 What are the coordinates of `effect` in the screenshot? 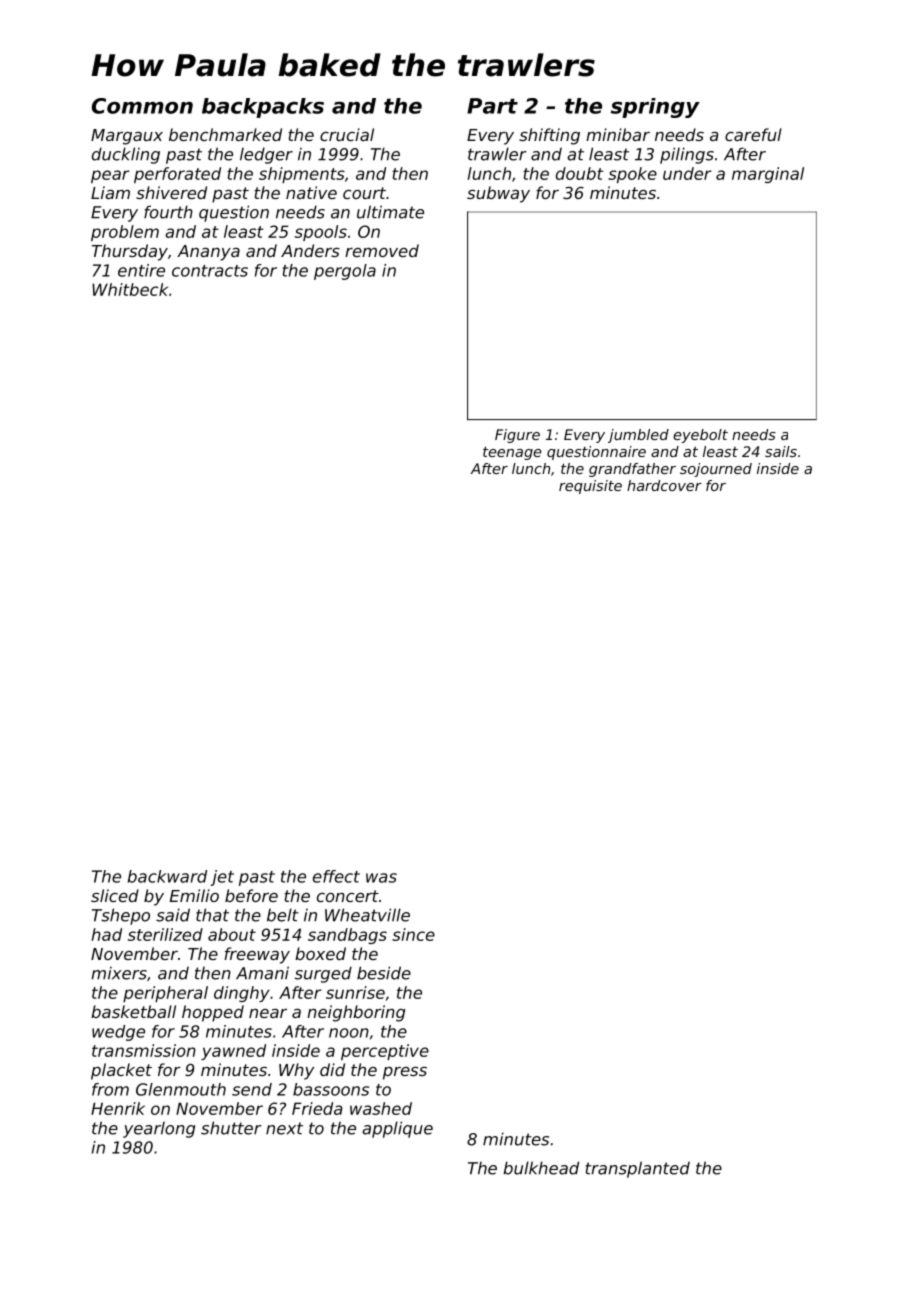 It's located at (336, 876).
